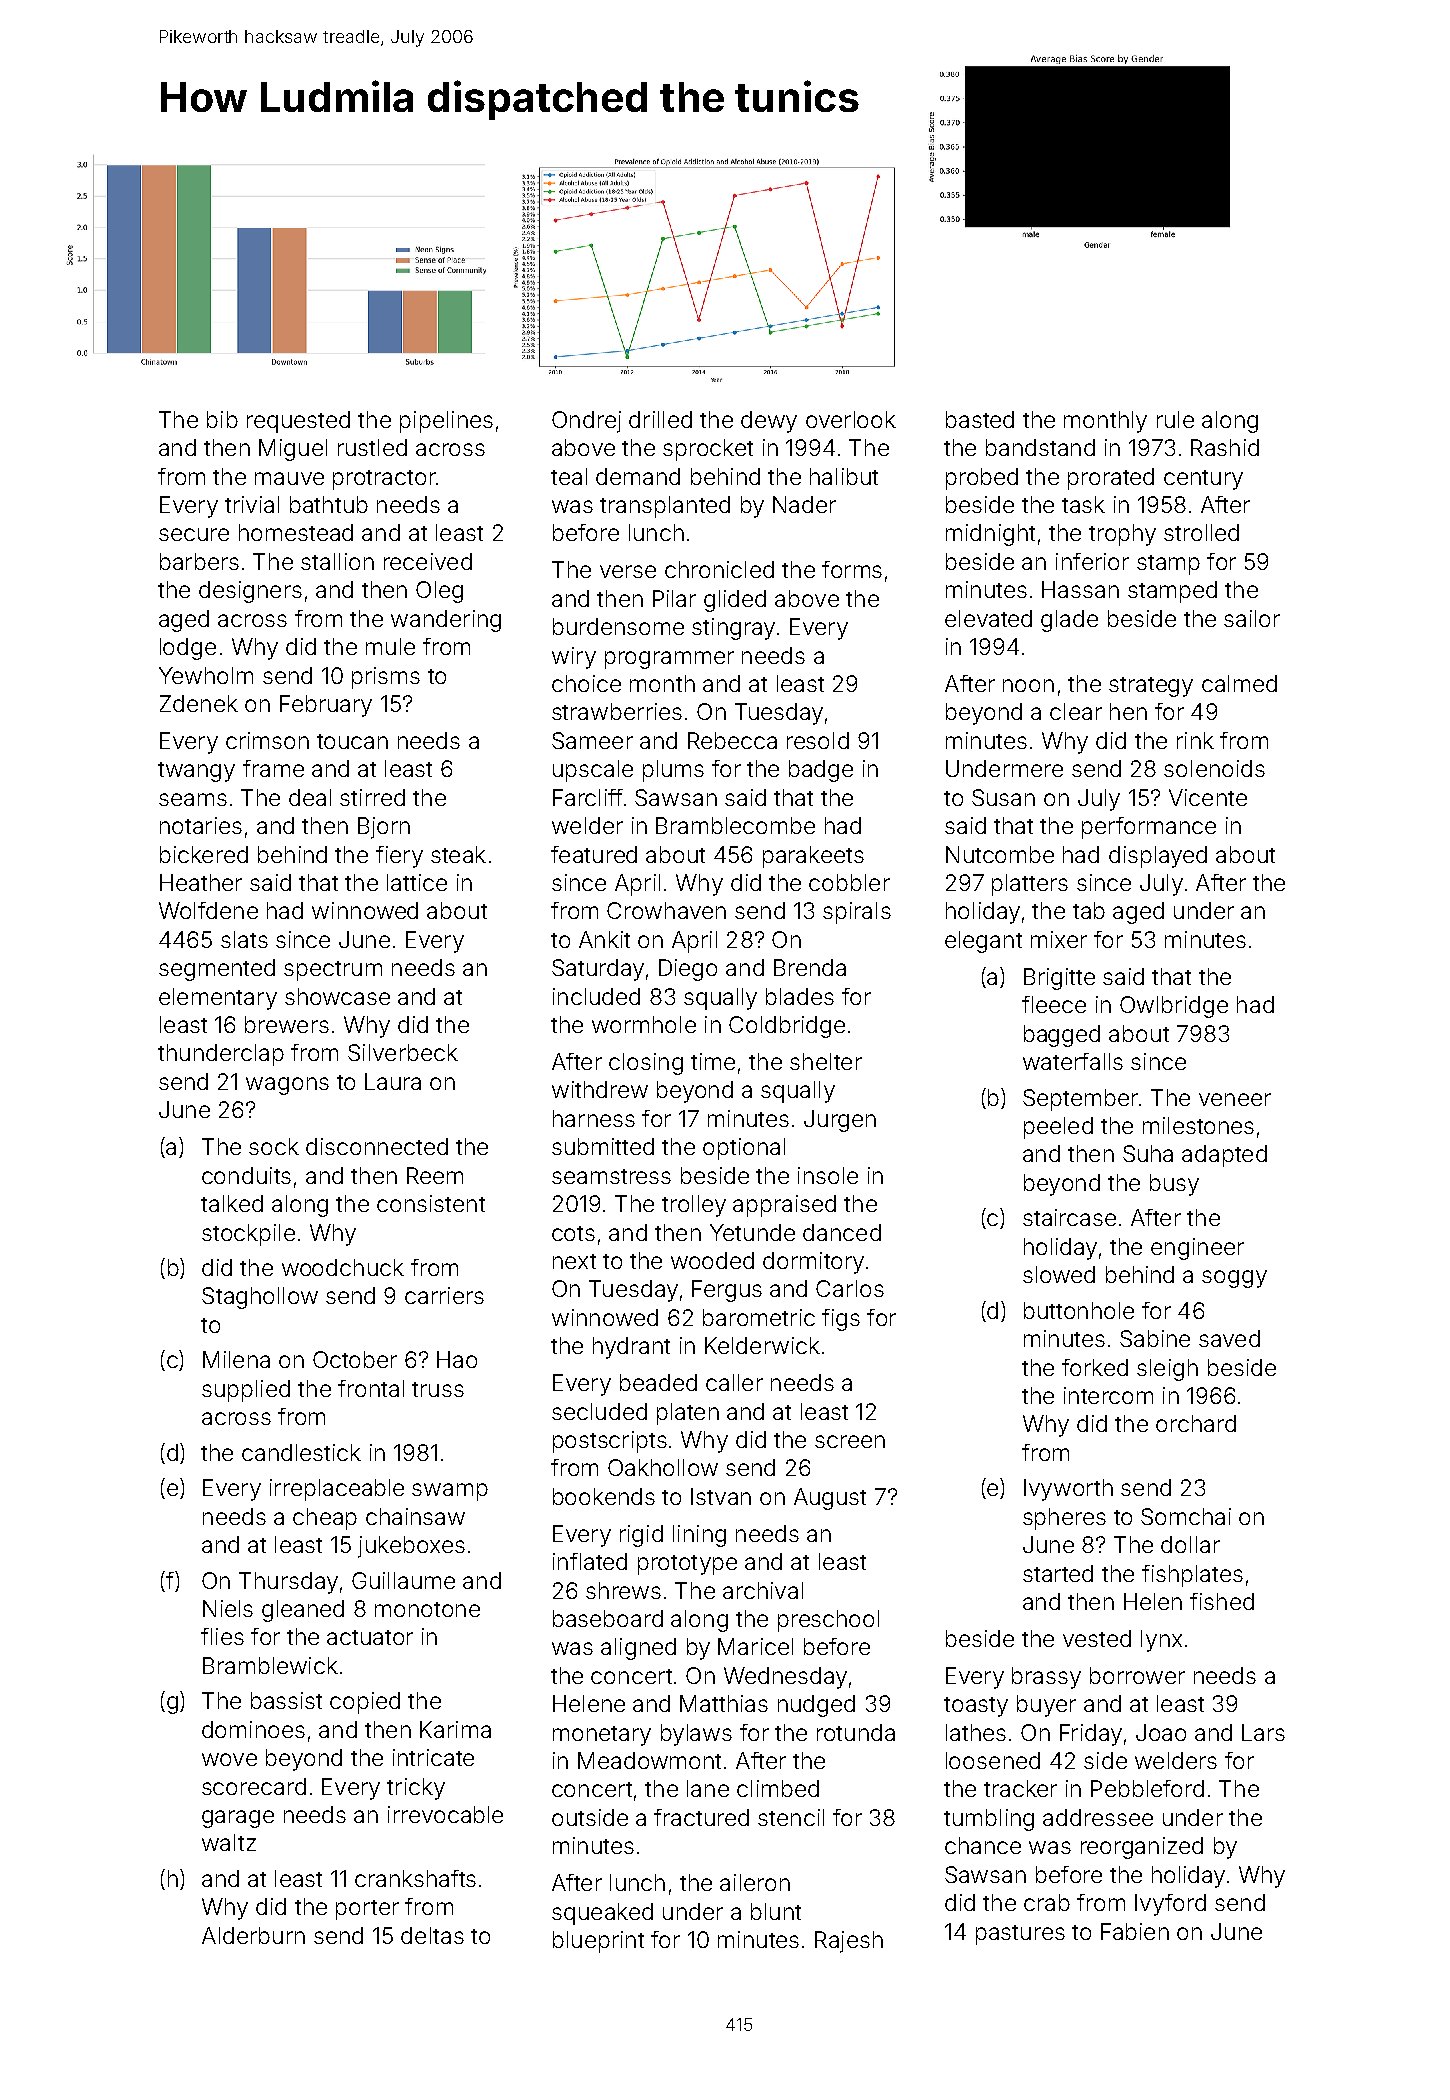  I want to click on programmer, so click(669, 660).
